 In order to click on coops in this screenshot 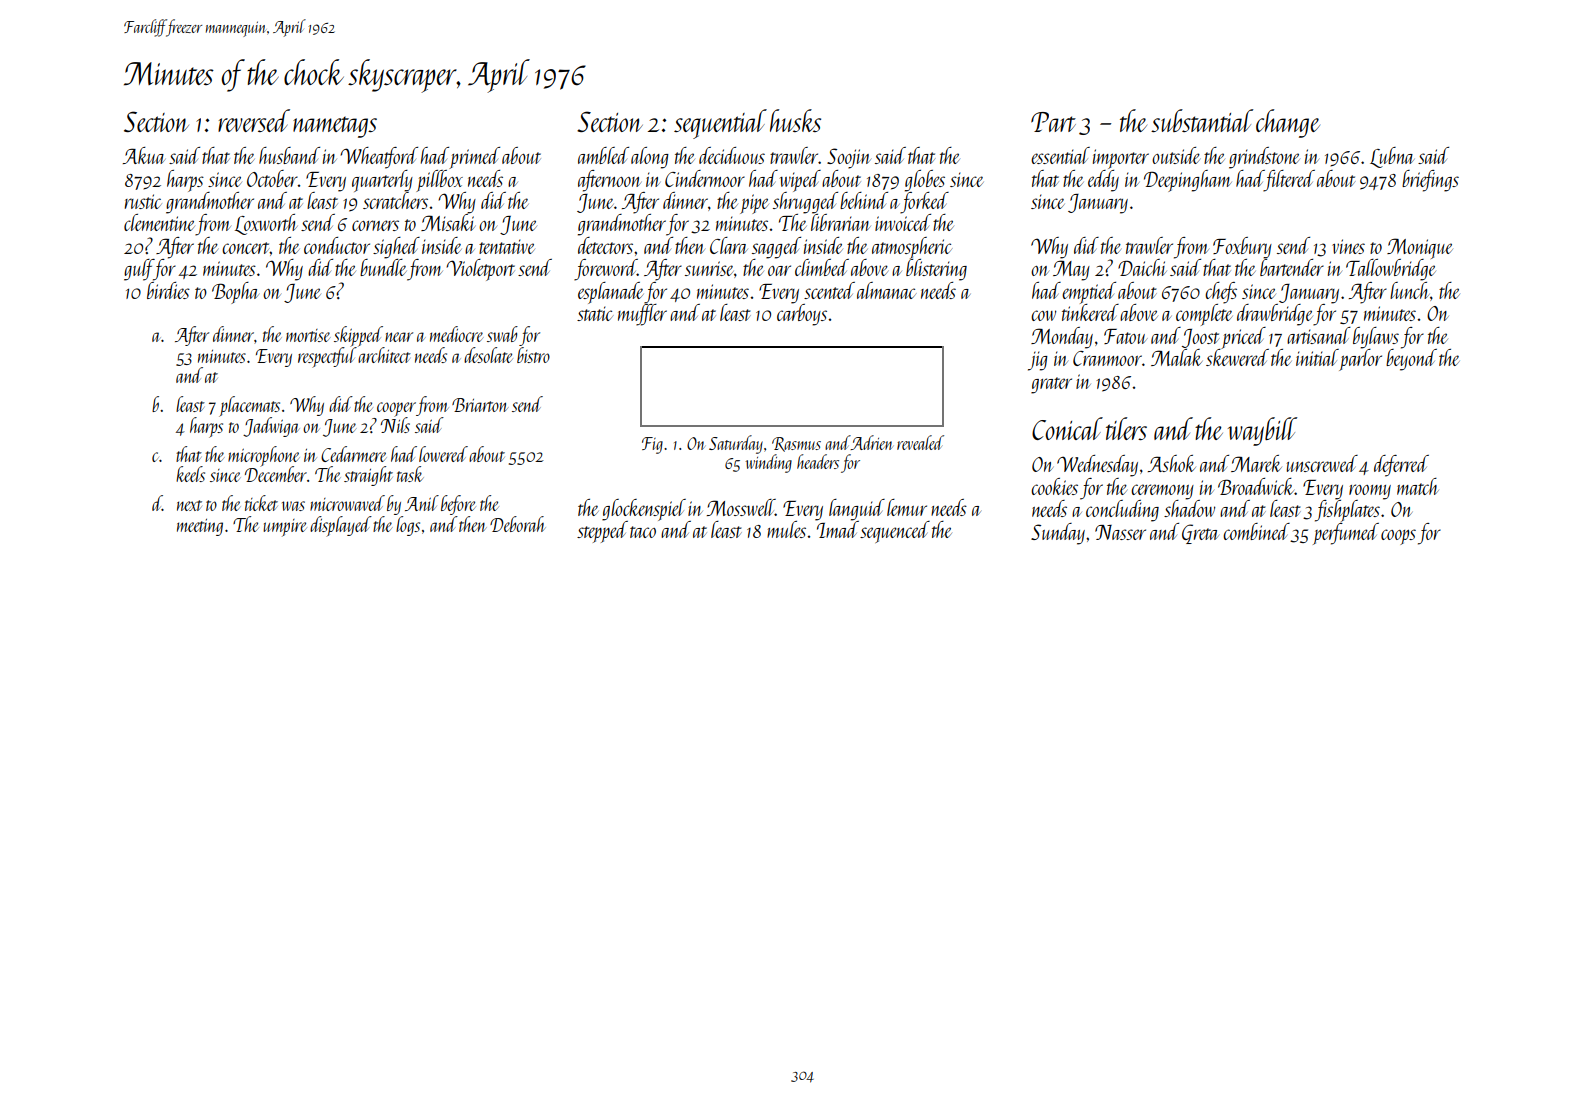, I will do `click(1398, 537)`.
